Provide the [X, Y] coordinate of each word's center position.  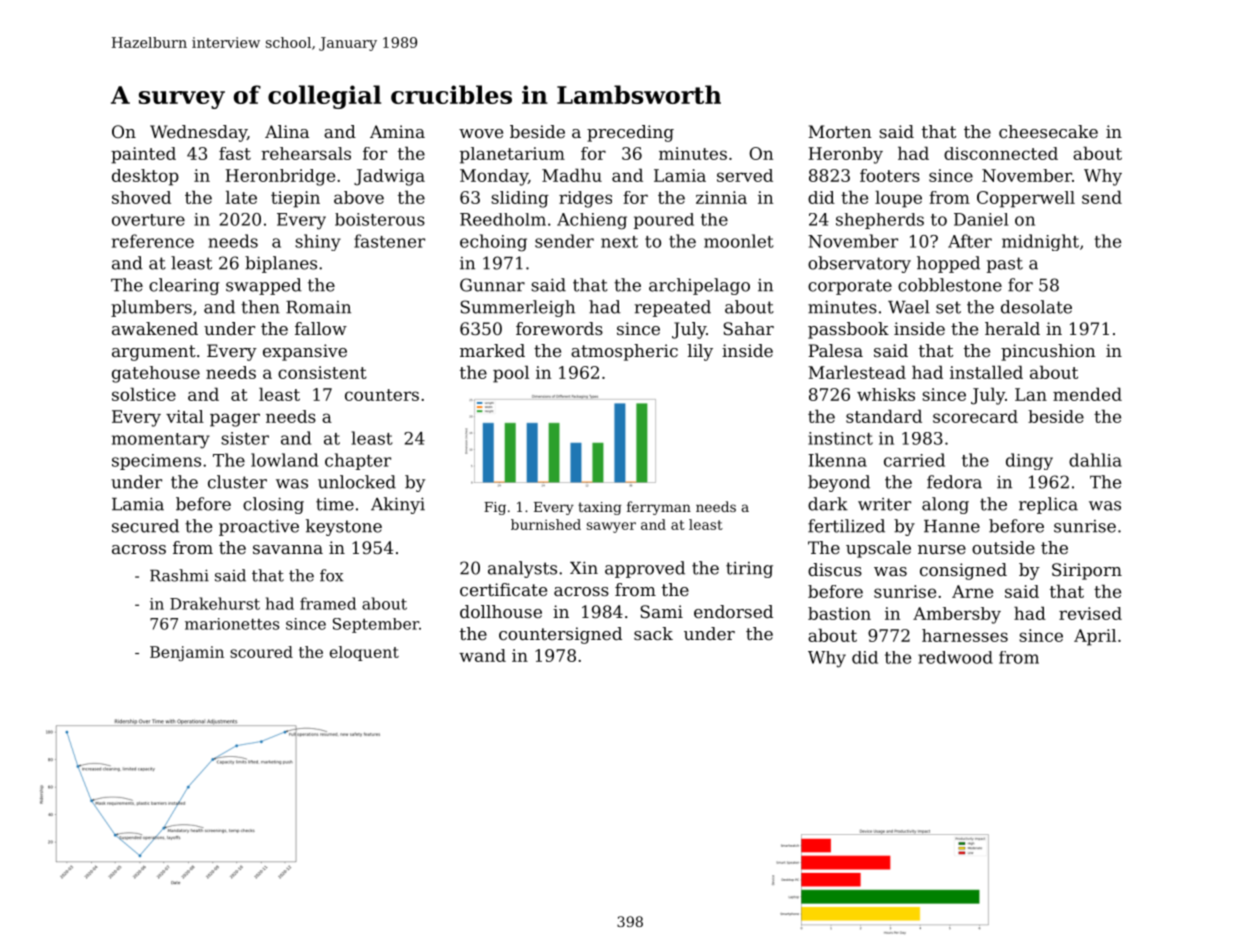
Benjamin [187, 653]
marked [492, 350]
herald [1012, 328]
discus [835, 569]
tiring [749, 570]
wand [482, 655]
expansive [305, 352]
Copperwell [1026, 199]
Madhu [572, 175]
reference [153, 241]
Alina [287, 131]
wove [481, 133]
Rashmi [179, 575]
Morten [840, 131]
